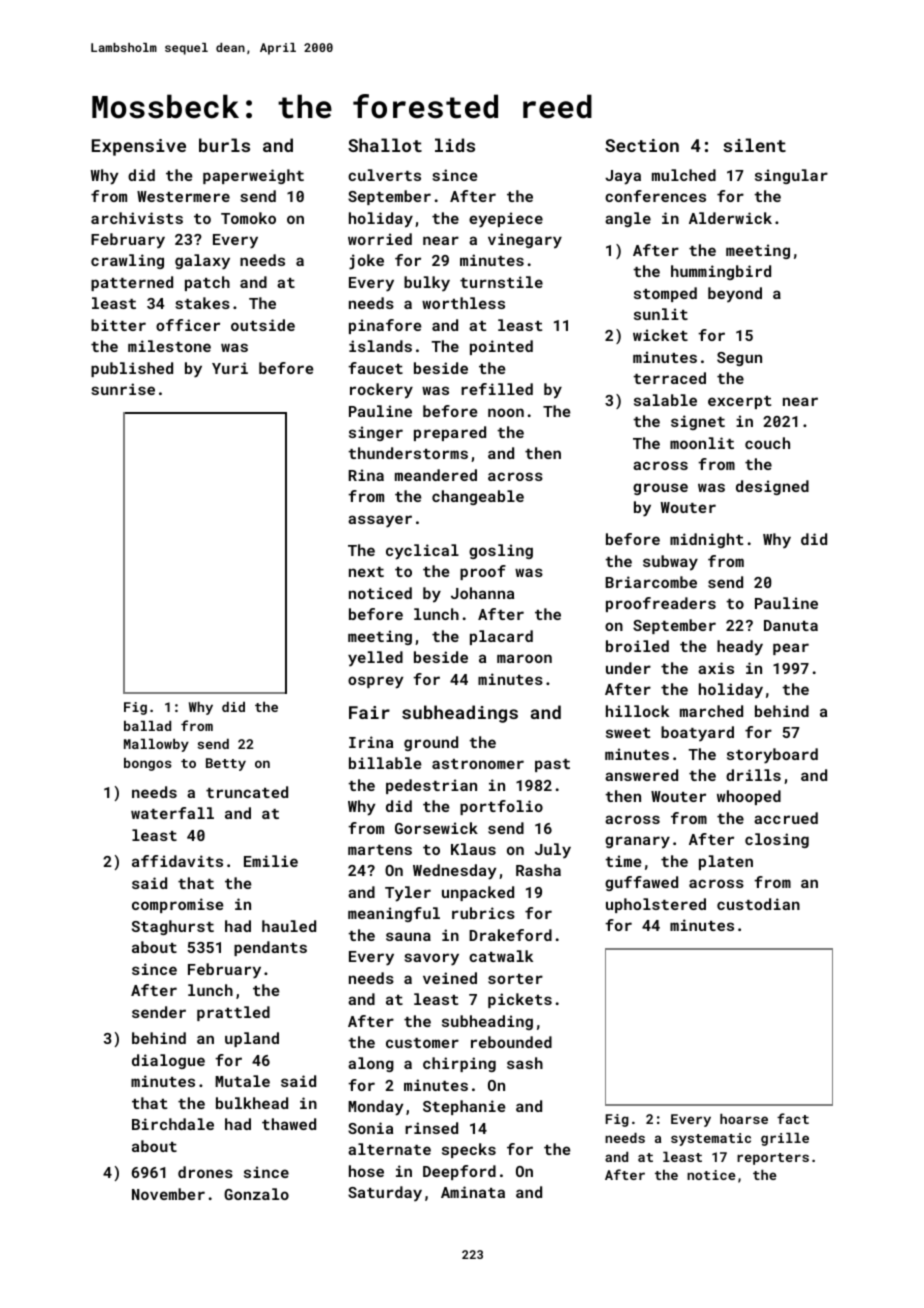 Image resolution: width=924 pixels, height=1308 pixels. Describe the element at coordinates (375, 659) in the image. I see `yelled` at that location.
